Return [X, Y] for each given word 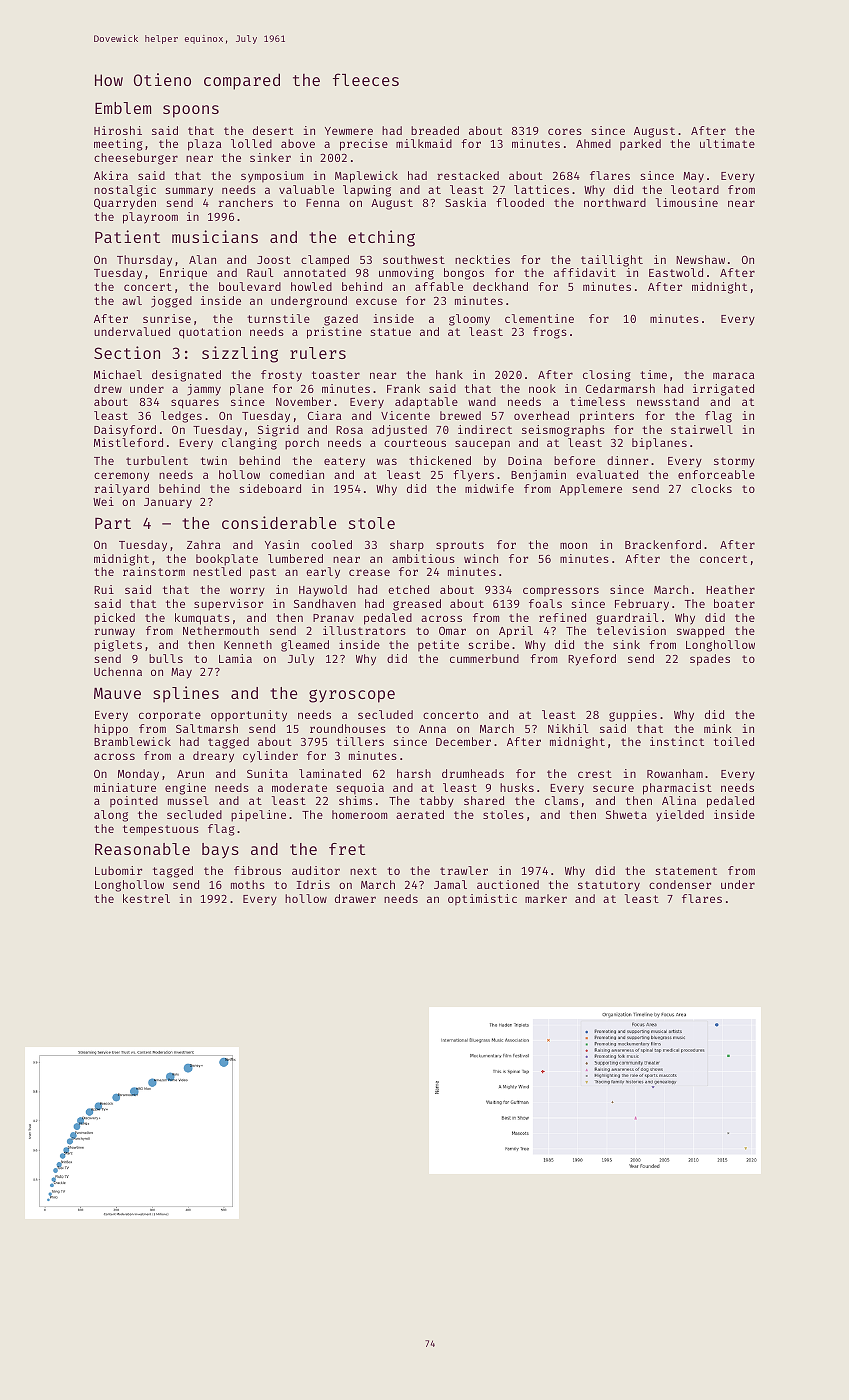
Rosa [349, 430]
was [387, 461]
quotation [210, 333]
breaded [435, 130]
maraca [733, 375]
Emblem [123, 108]
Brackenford [663, 544]
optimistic [482, 900]
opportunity [249, 716]
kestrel [146, 898]
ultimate [727, 143]
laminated [330, 773]
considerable [279, 522]
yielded [680, 816]
